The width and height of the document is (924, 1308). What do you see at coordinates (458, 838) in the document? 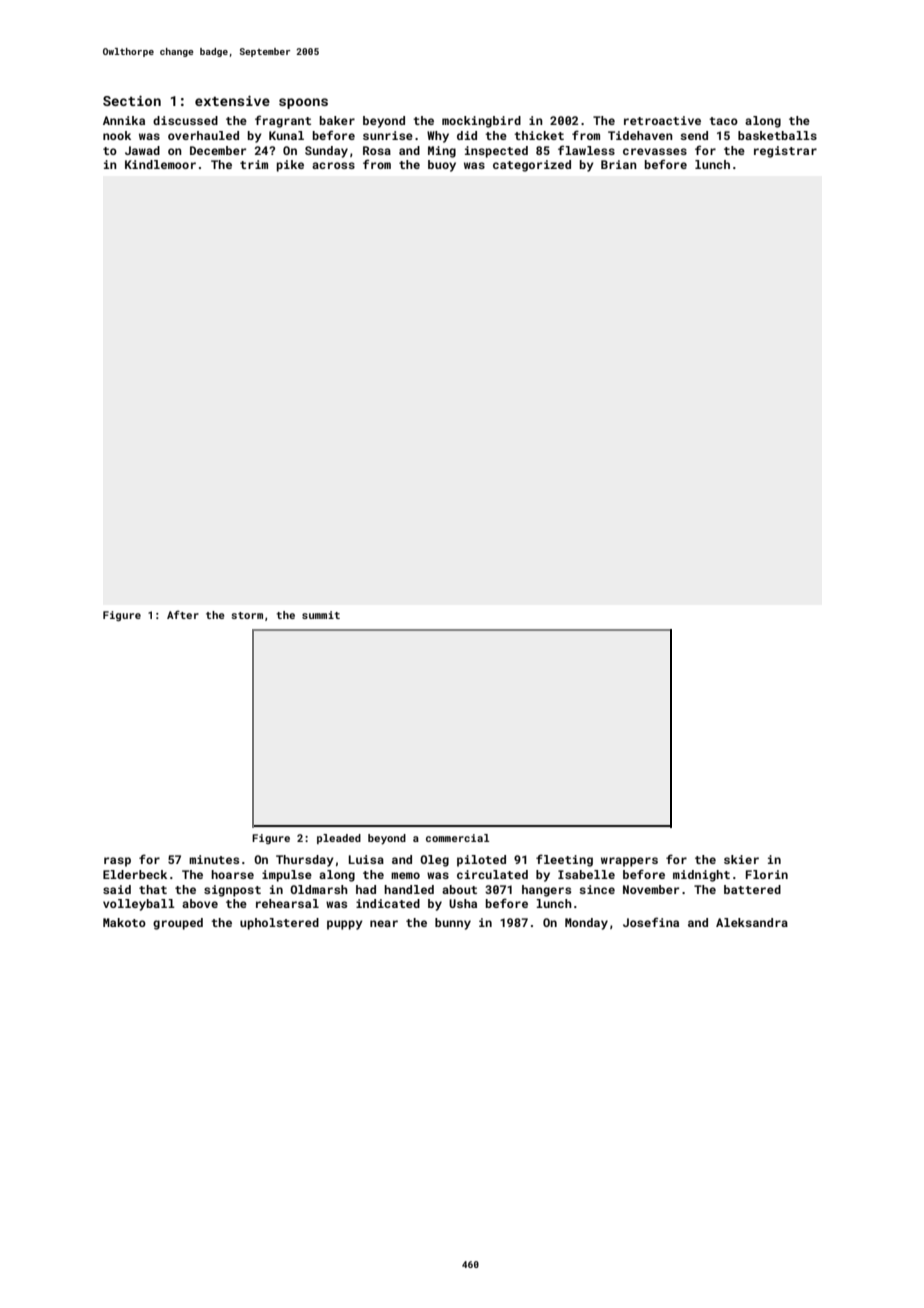
I see `commercial` at bounding box center [458, 838].
